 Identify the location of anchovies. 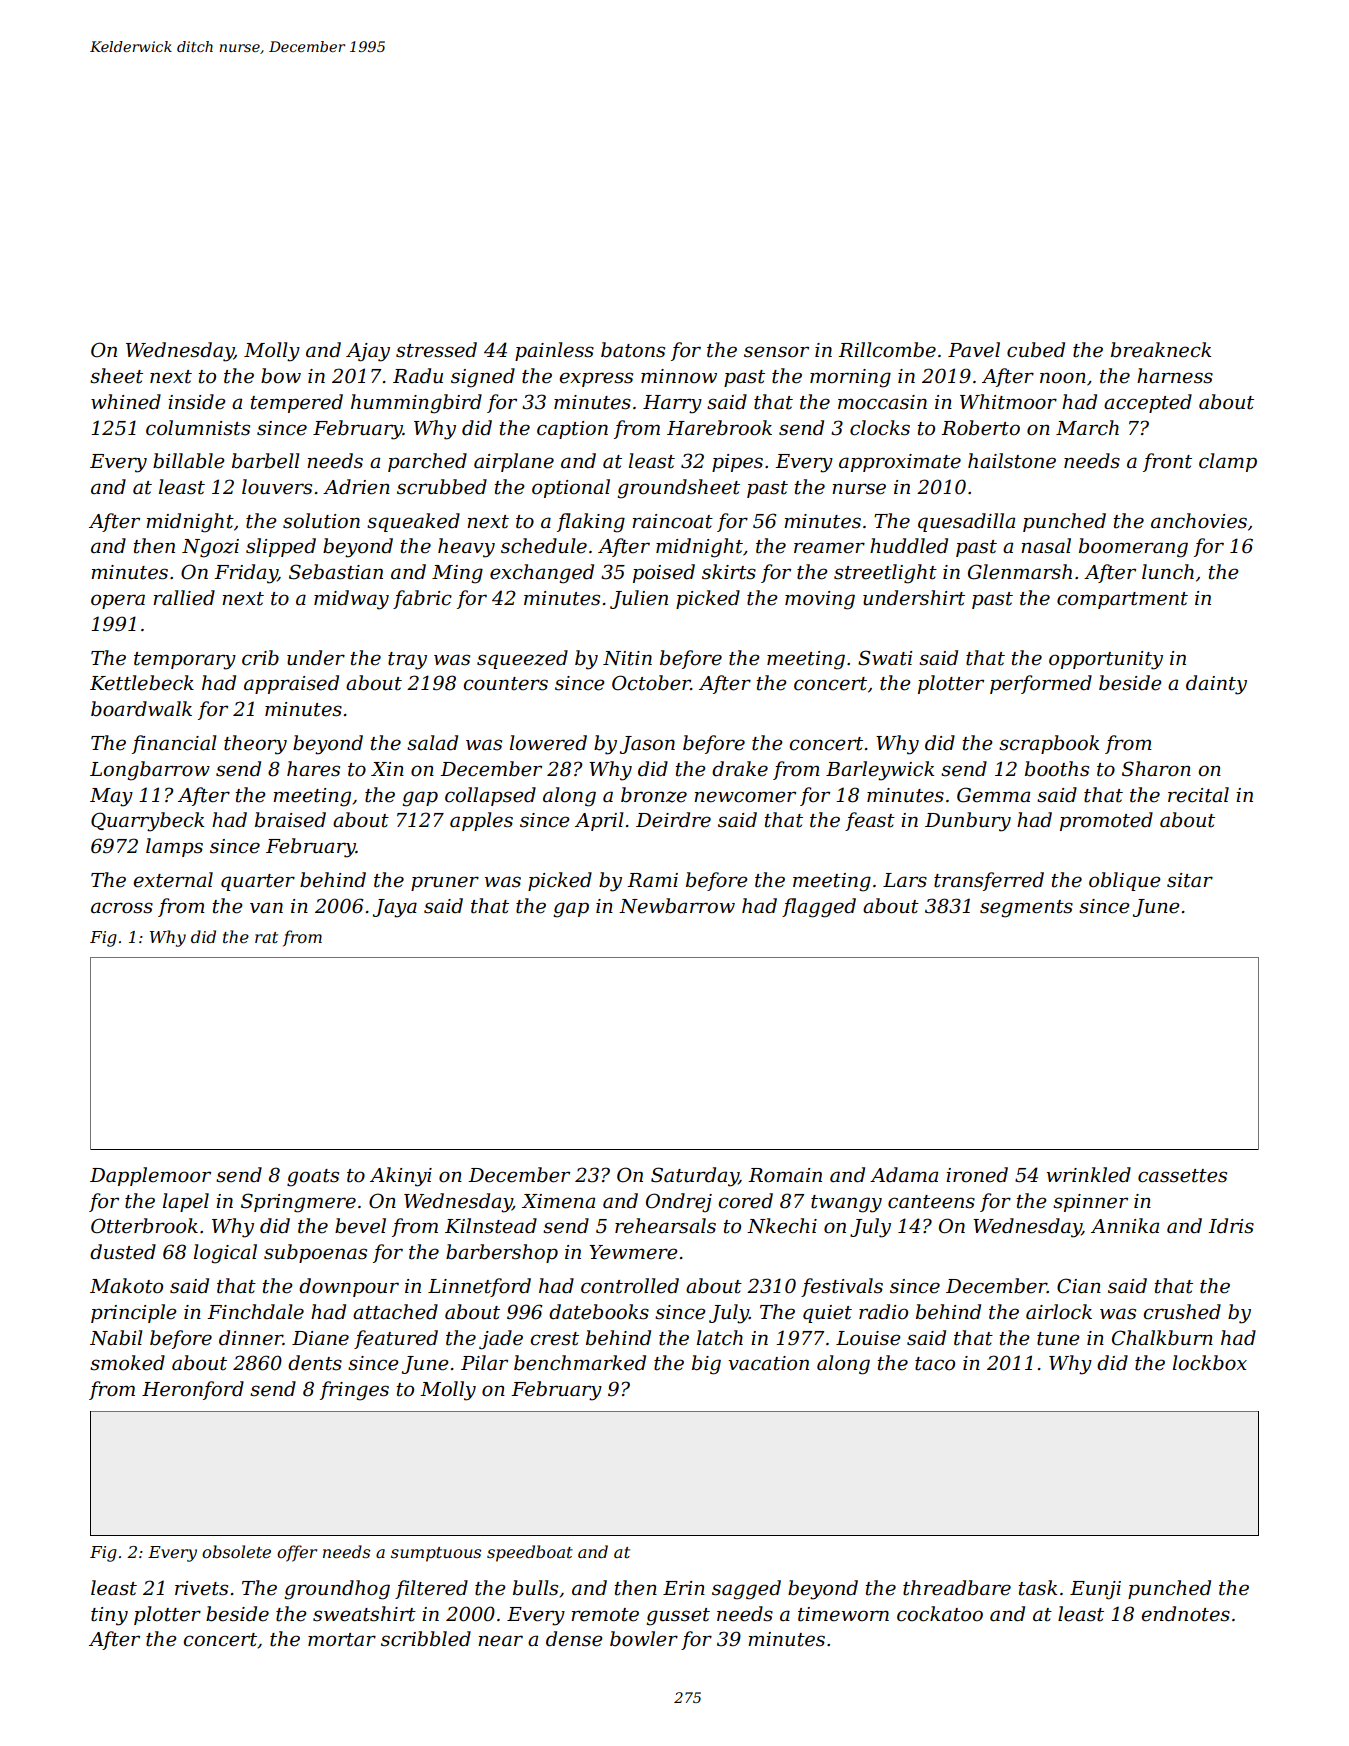
(1199, 521).
